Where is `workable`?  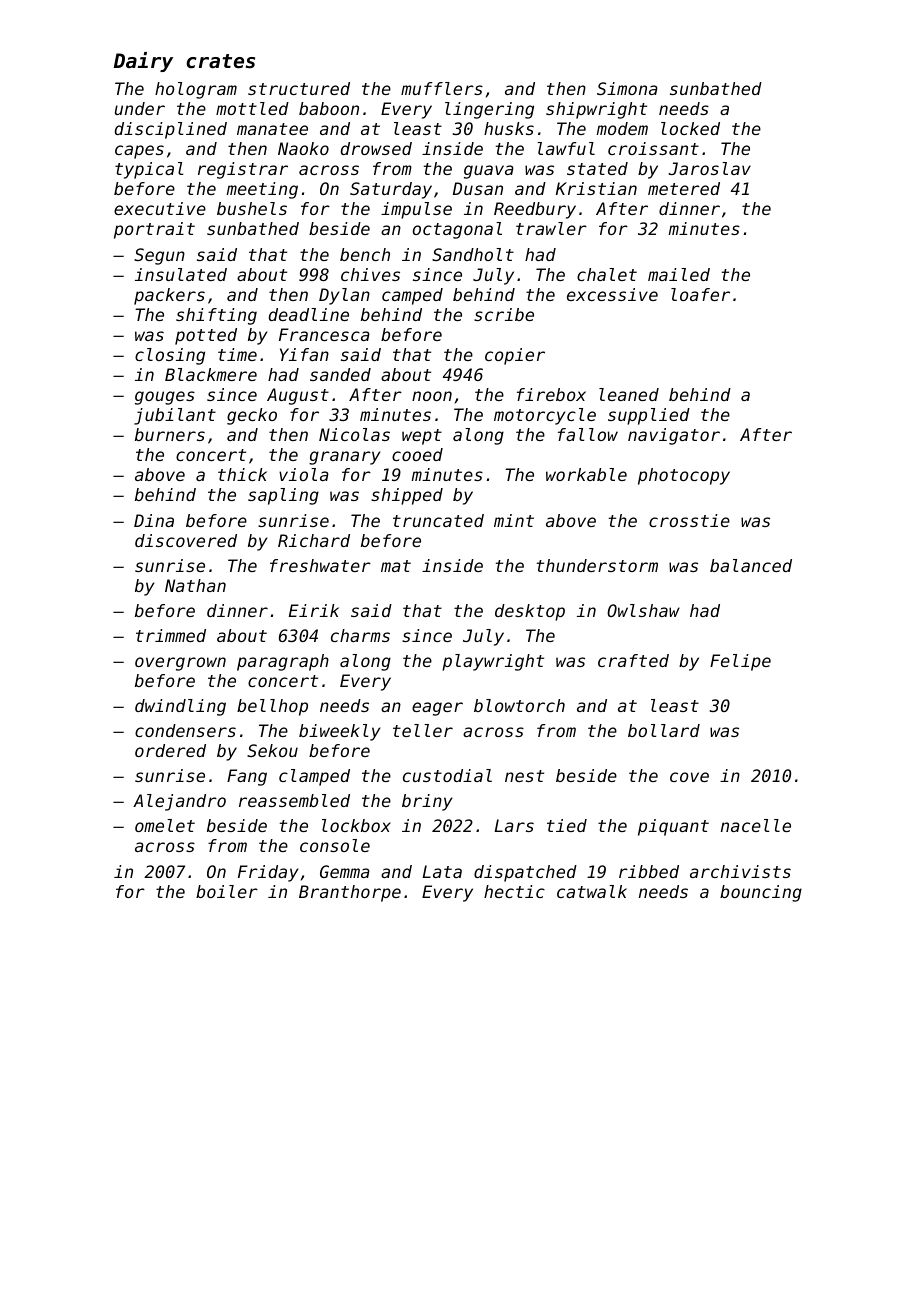 workable is located at coordinates (586, 474).
